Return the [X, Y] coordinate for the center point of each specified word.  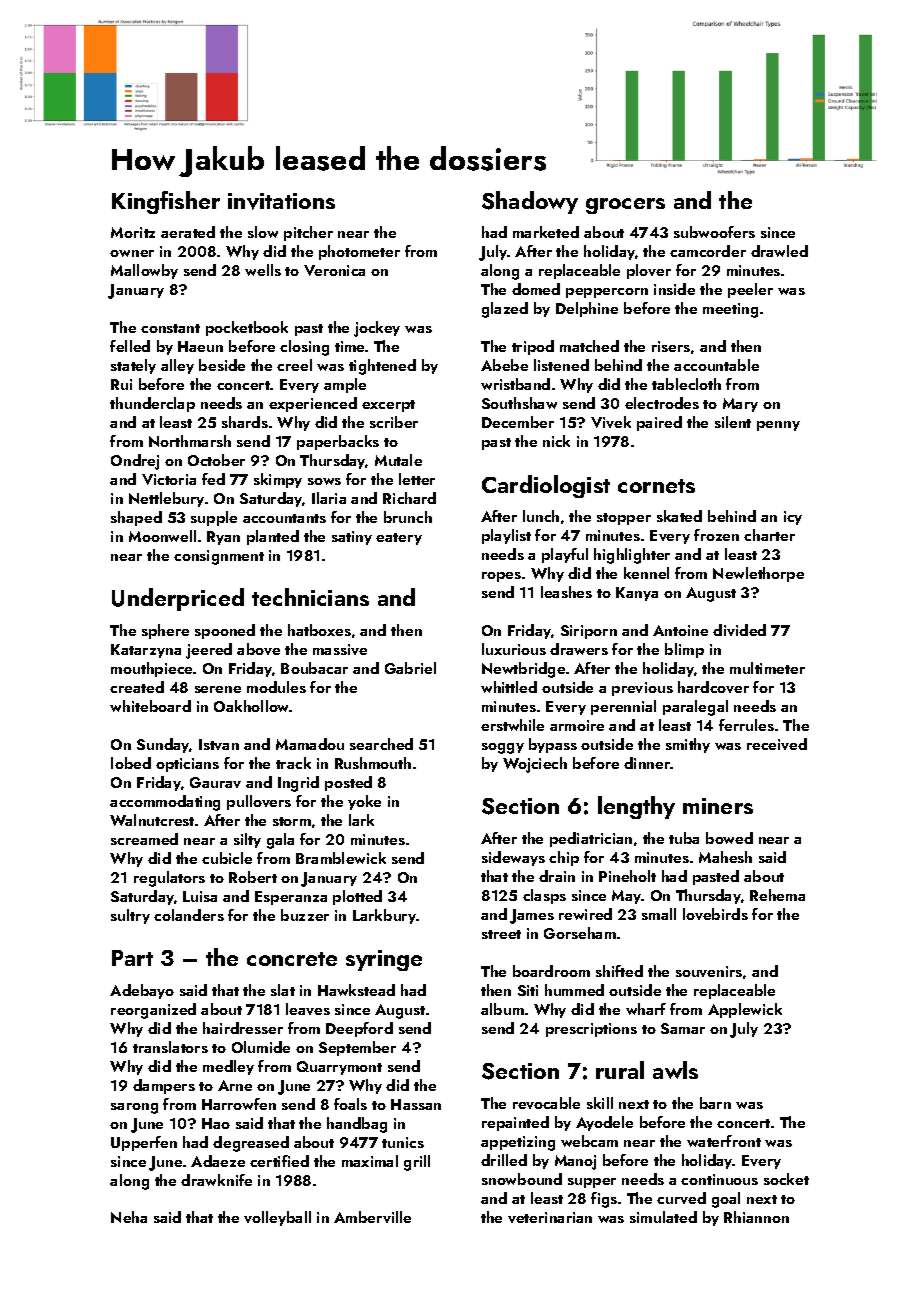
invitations [281, 201]
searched [381, 744]
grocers [625, 206]
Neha [129, 1217]
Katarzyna [146, 651]
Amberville [372, 1217]
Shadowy [530, 202]
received [777, 744]
